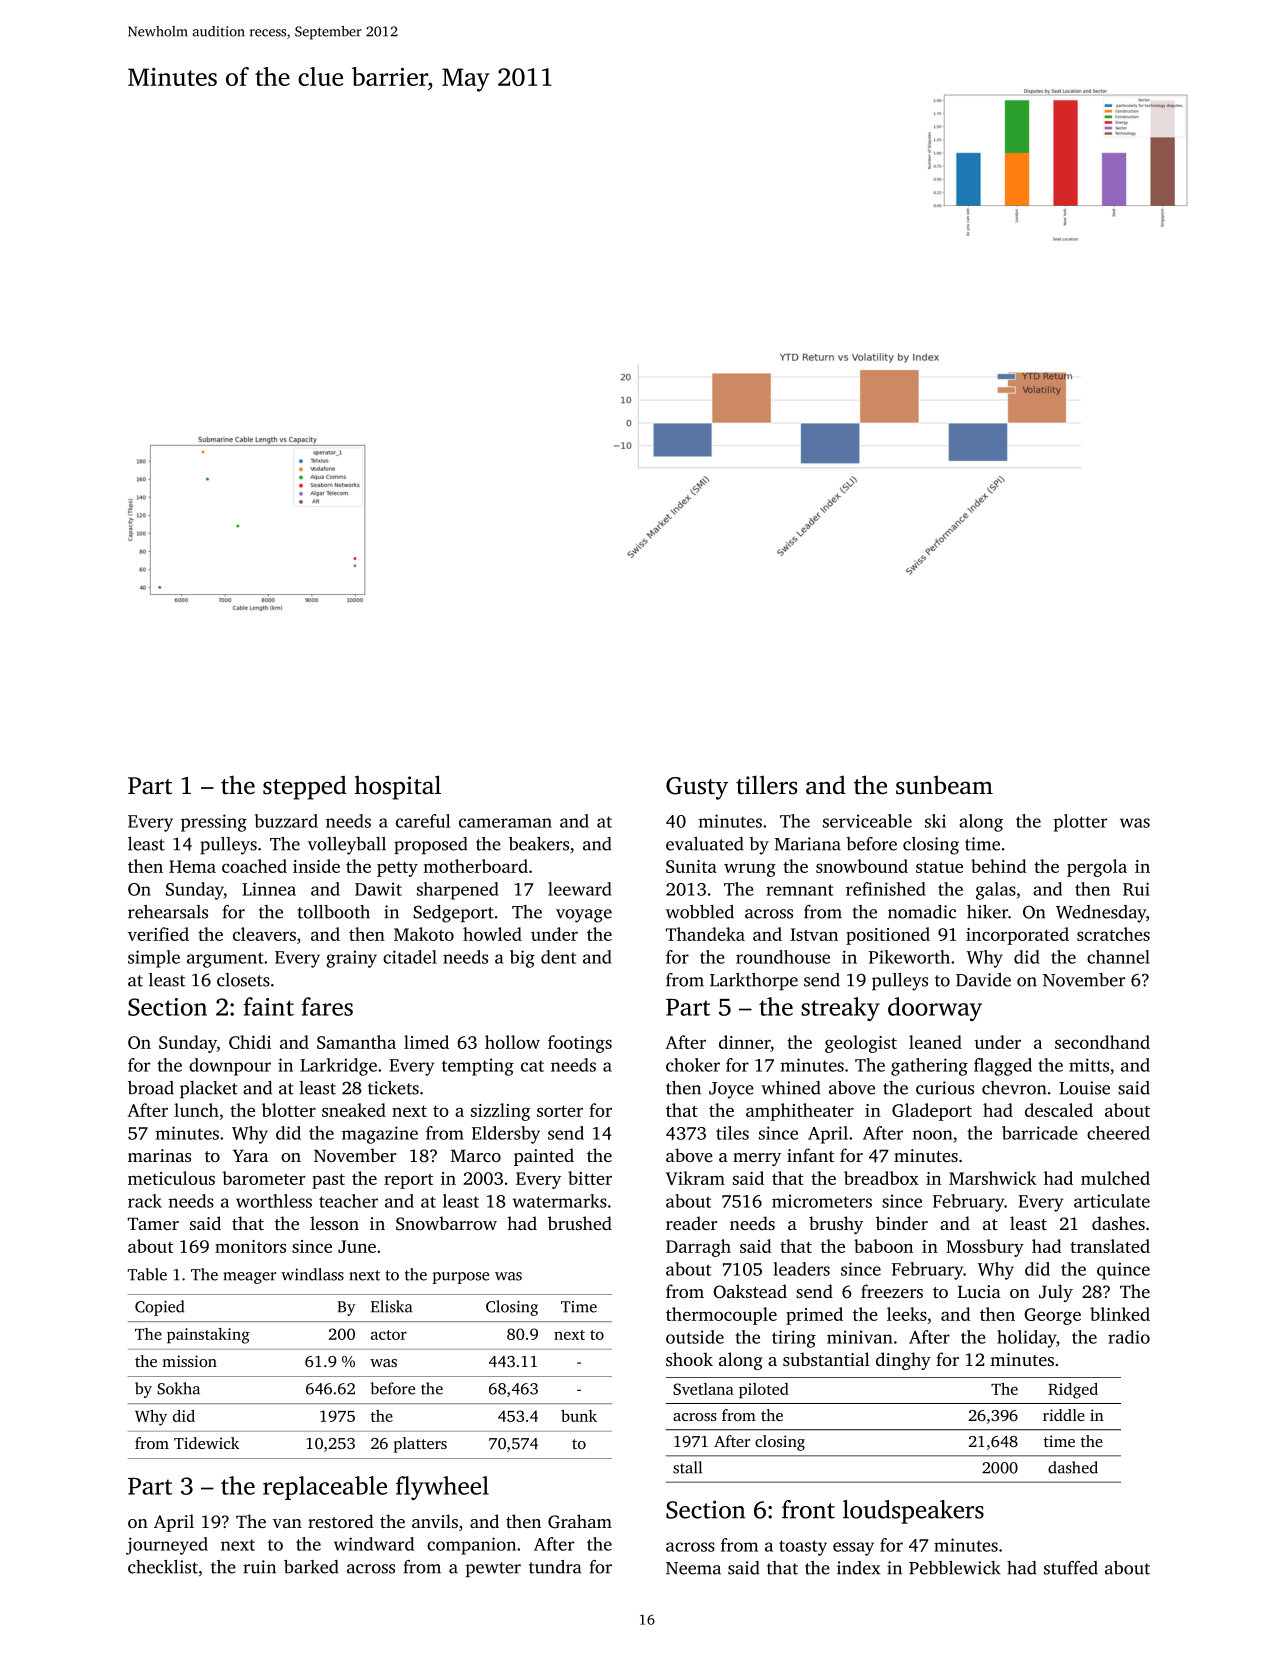 This page has height=1654, width=1278. I want to click on howled, so click(492, 934).
